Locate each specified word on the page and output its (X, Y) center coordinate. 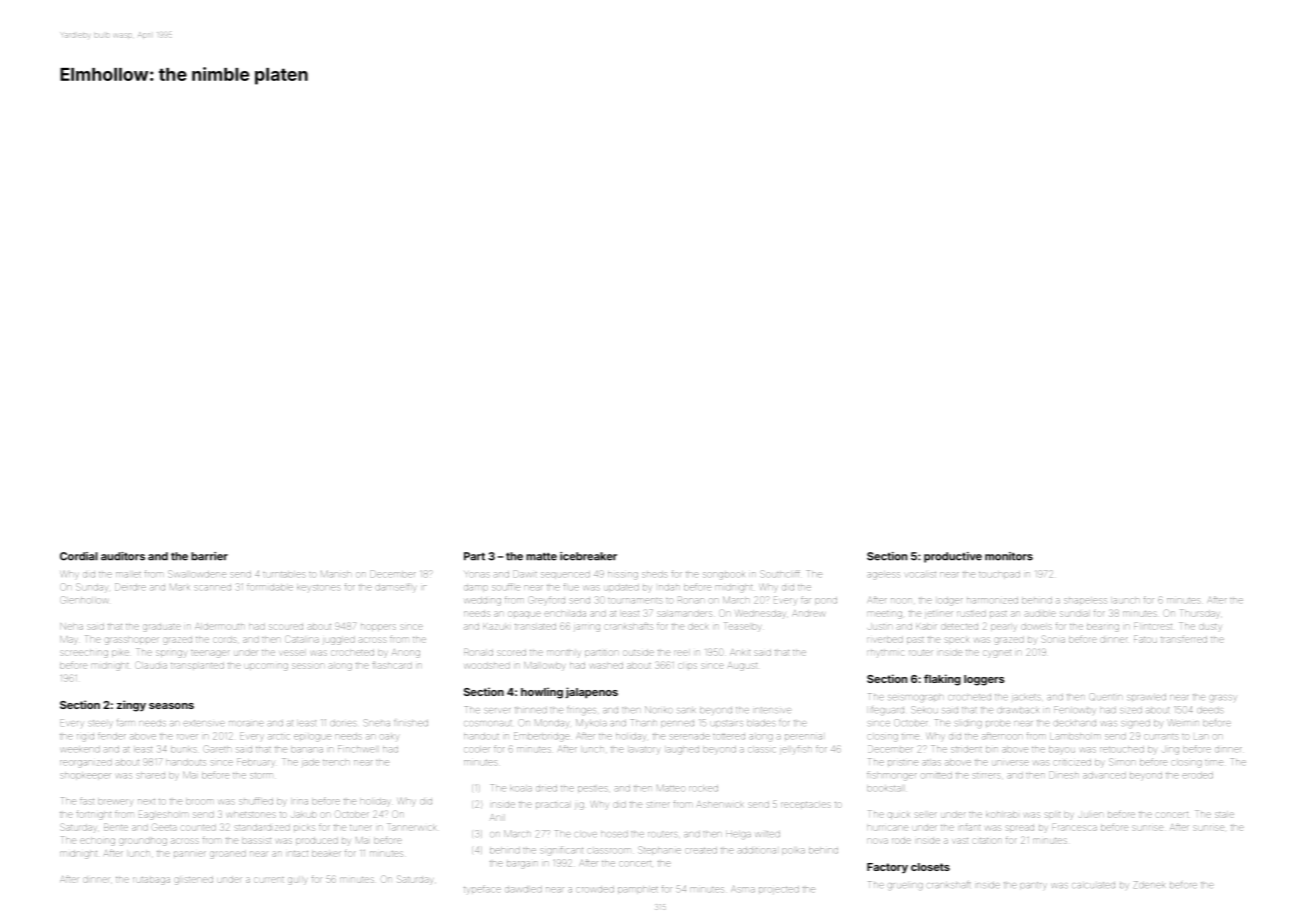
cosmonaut (487, 723)
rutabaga (151, 881)
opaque (524, 614)
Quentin (1106, 697)
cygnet (997, 654)
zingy (131, 706)
